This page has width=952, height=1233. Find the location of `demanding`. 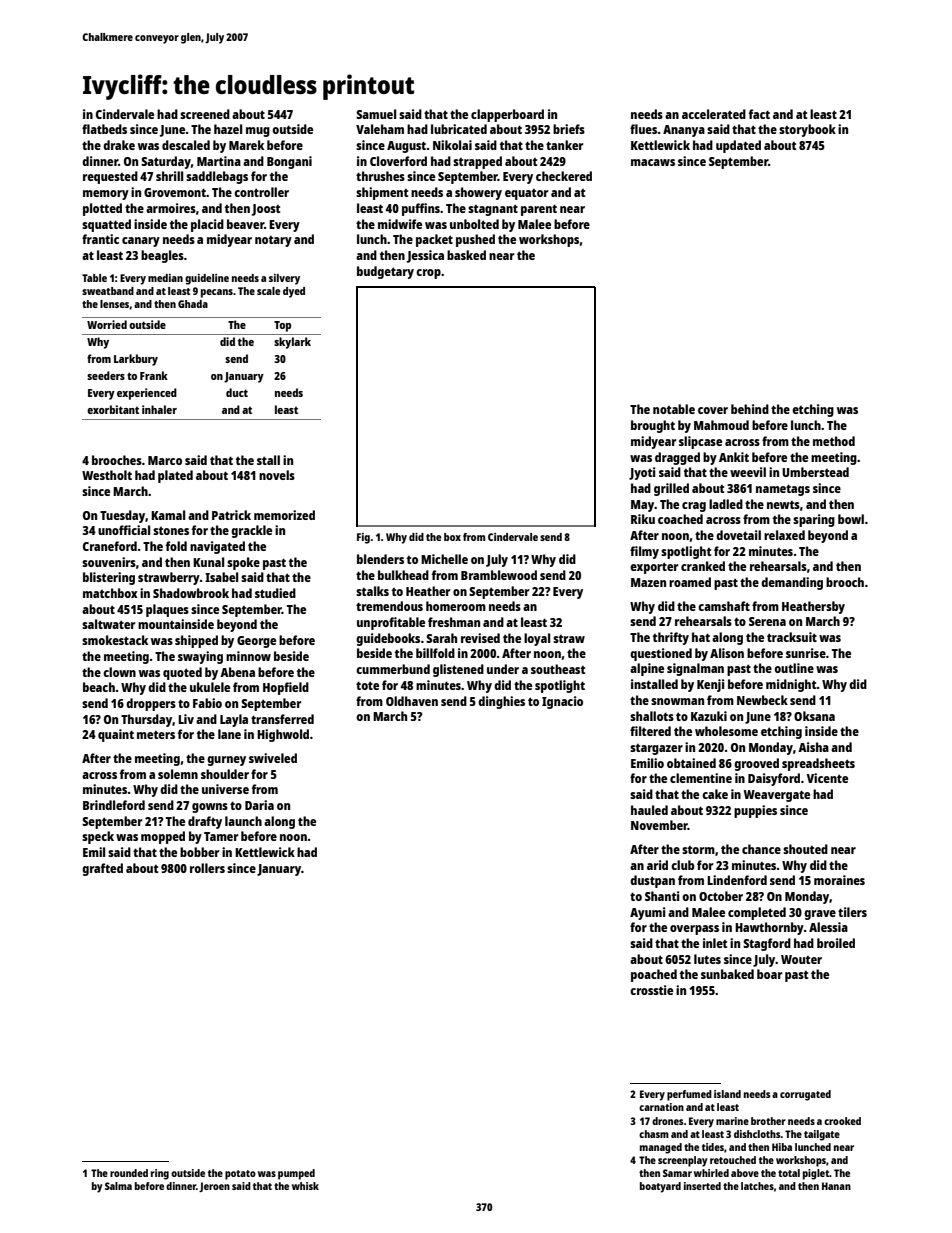

demanding is located at coordinates (792, 583).
